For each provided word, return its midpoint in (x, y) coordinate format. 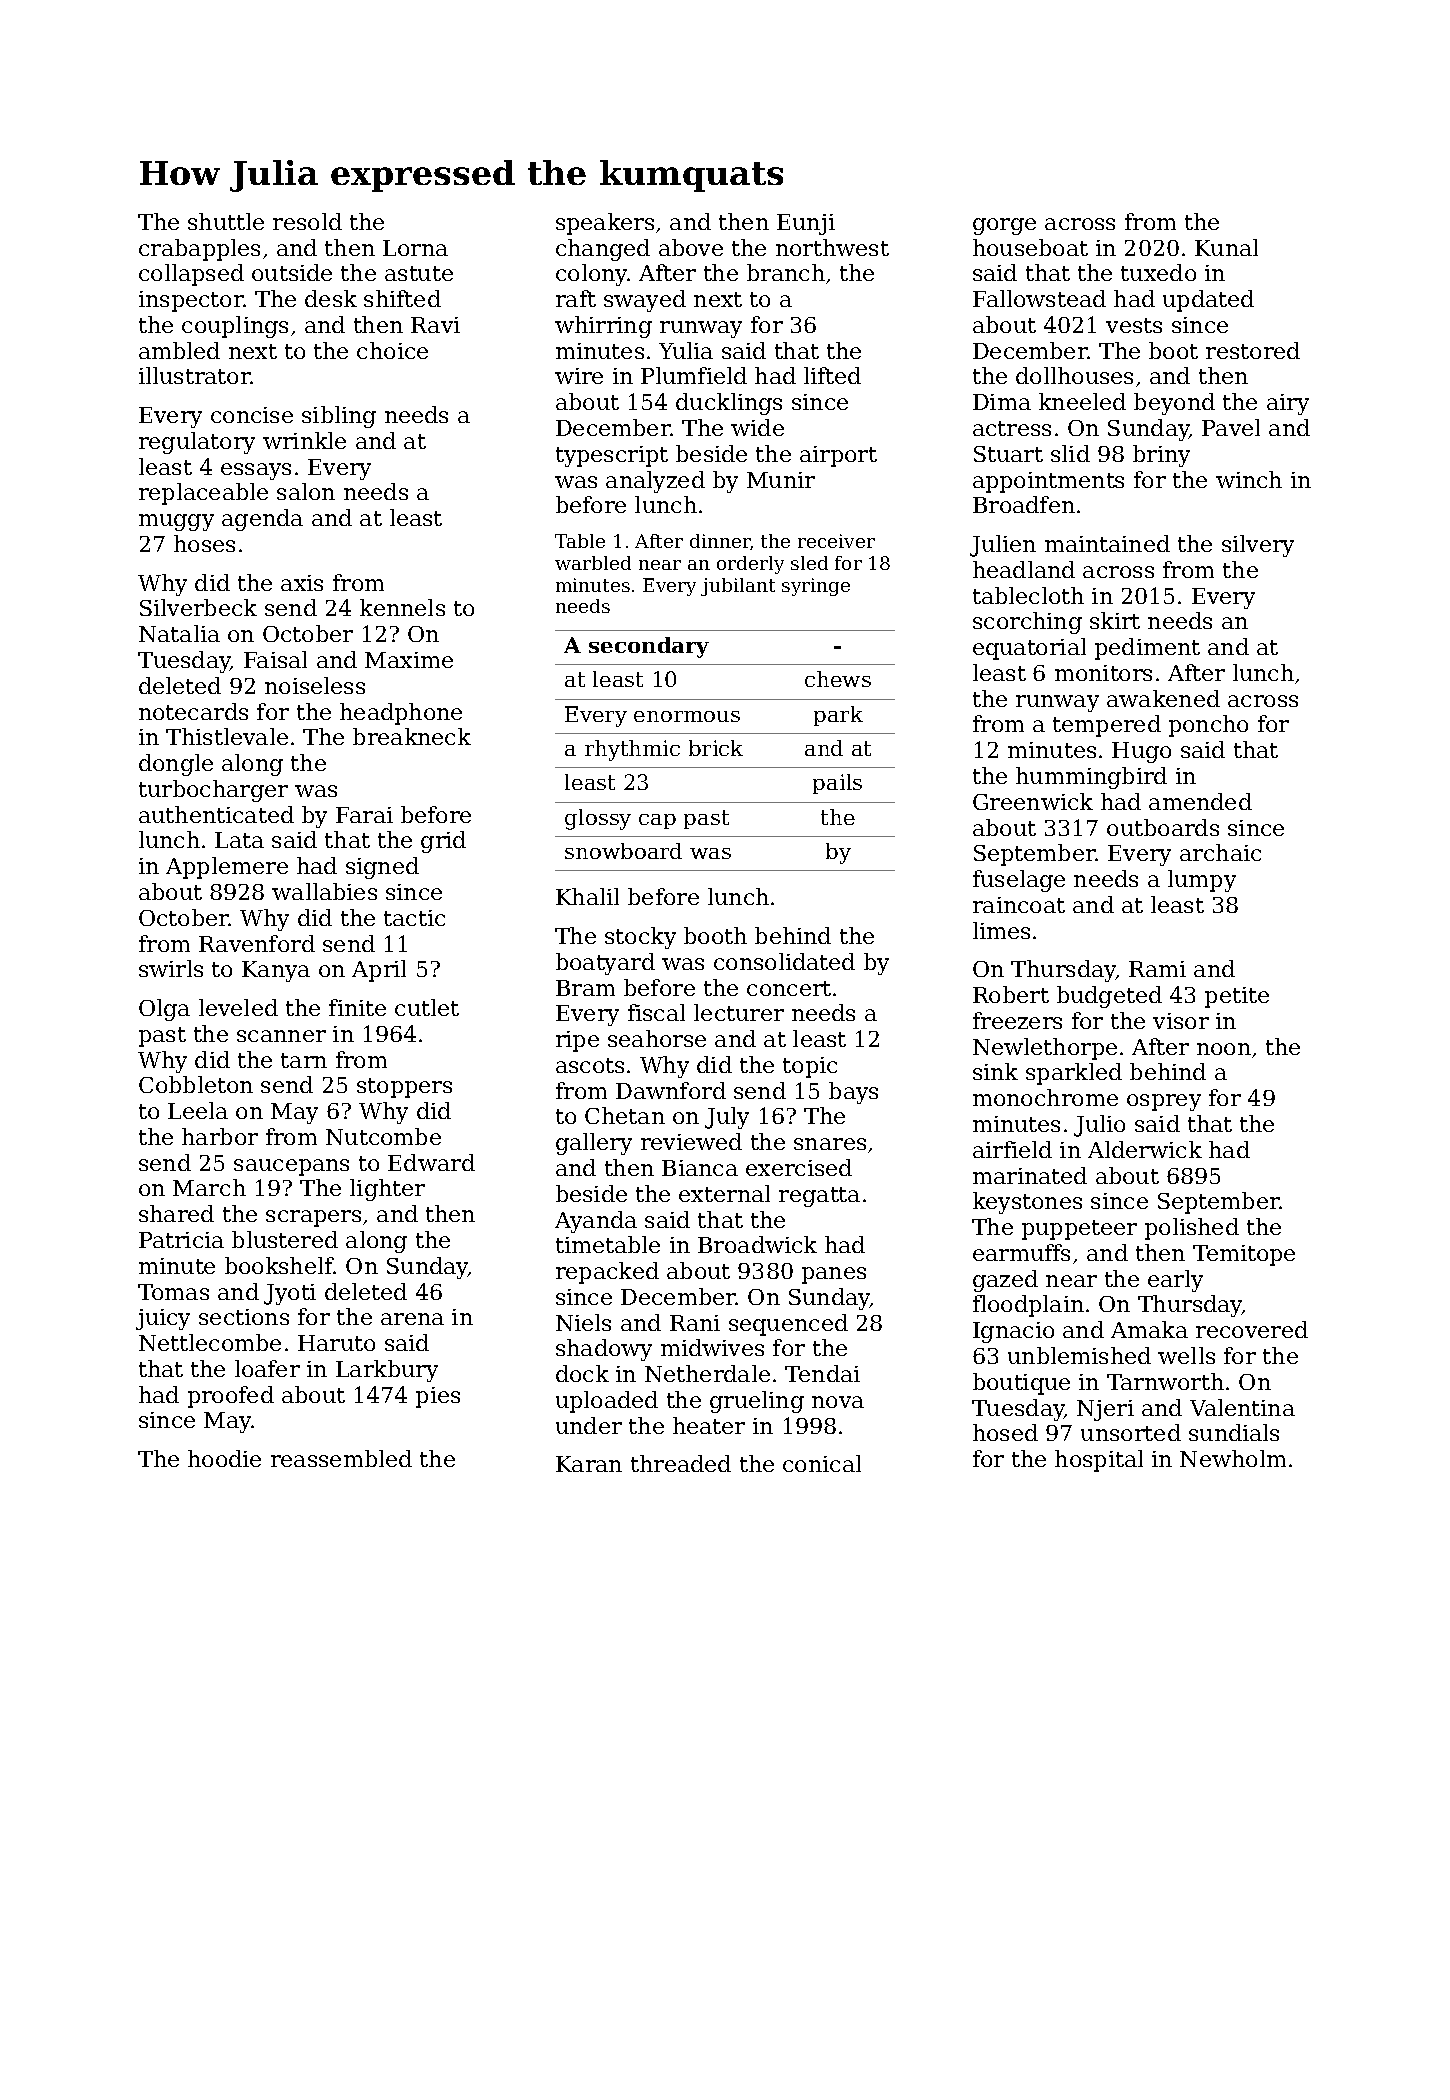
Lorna (415, 248)
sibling (339, 417)
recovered (1252, 1329)
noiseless (315, 685)
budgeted (1109, 997)
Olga (164, 1010)
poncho (1208, 726)
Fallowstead (1039, 298)
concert (789, 988)
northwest (832, 247)
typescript (612, 456)
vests (1134, 325)
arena (412, 1319)
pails (837, 784)
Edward (431, 1162)
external (724, 1193)
